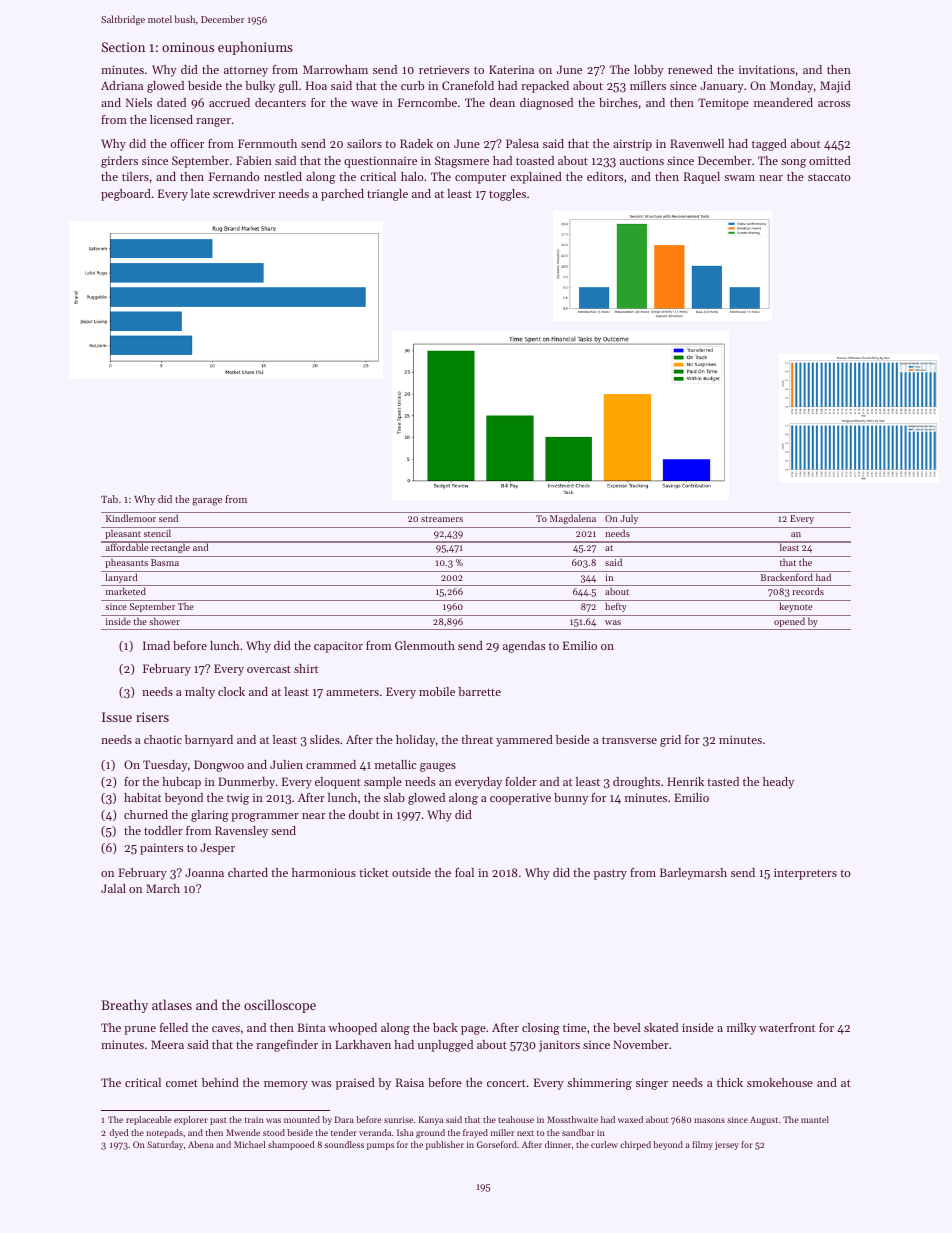  What do you see at coordinates (442, 519) in the image?
I see `streamers` at bounding box center [442, 519].
